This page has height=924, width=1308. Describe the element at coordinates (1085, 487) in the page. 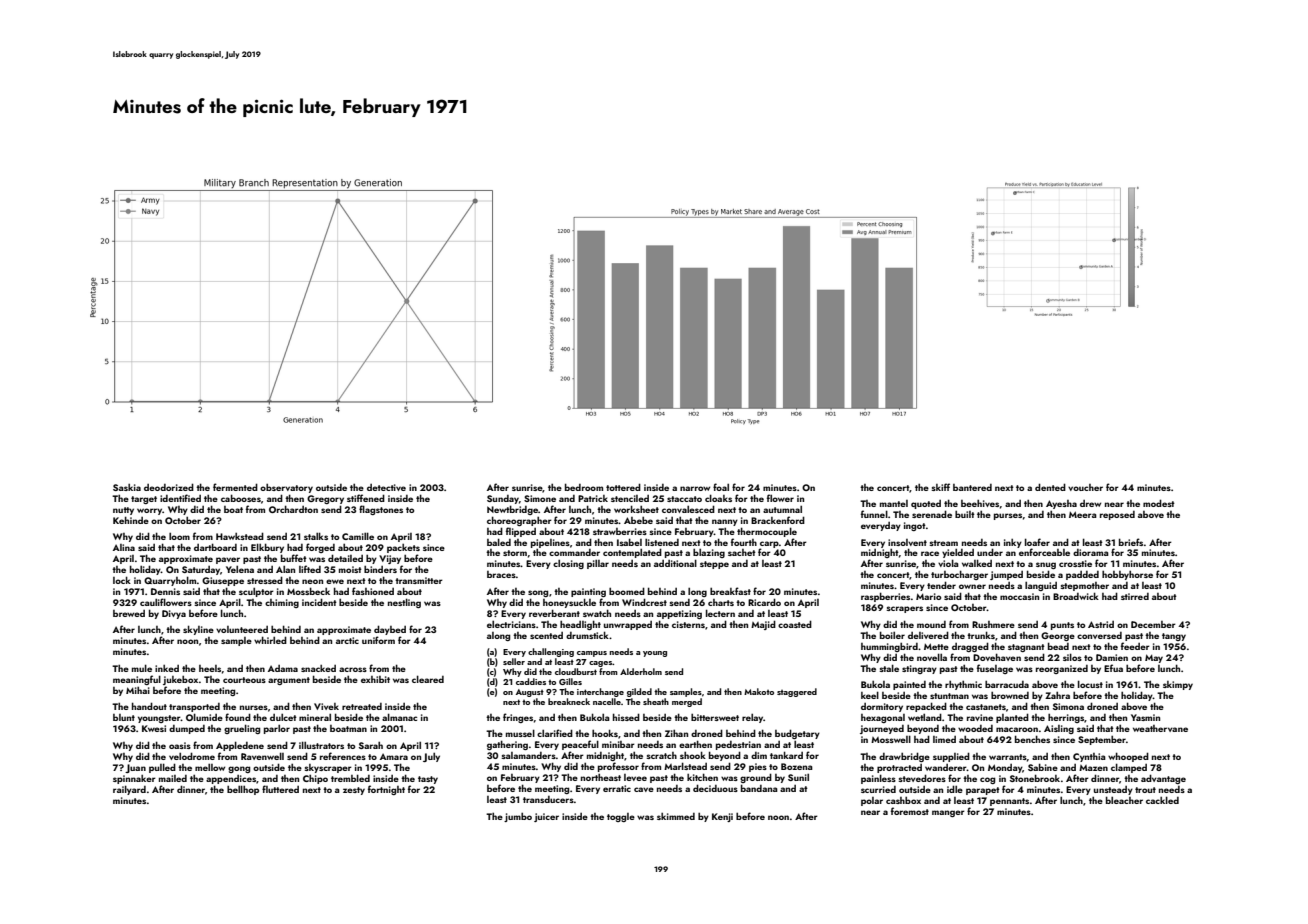

I see `voucher` at that location.
